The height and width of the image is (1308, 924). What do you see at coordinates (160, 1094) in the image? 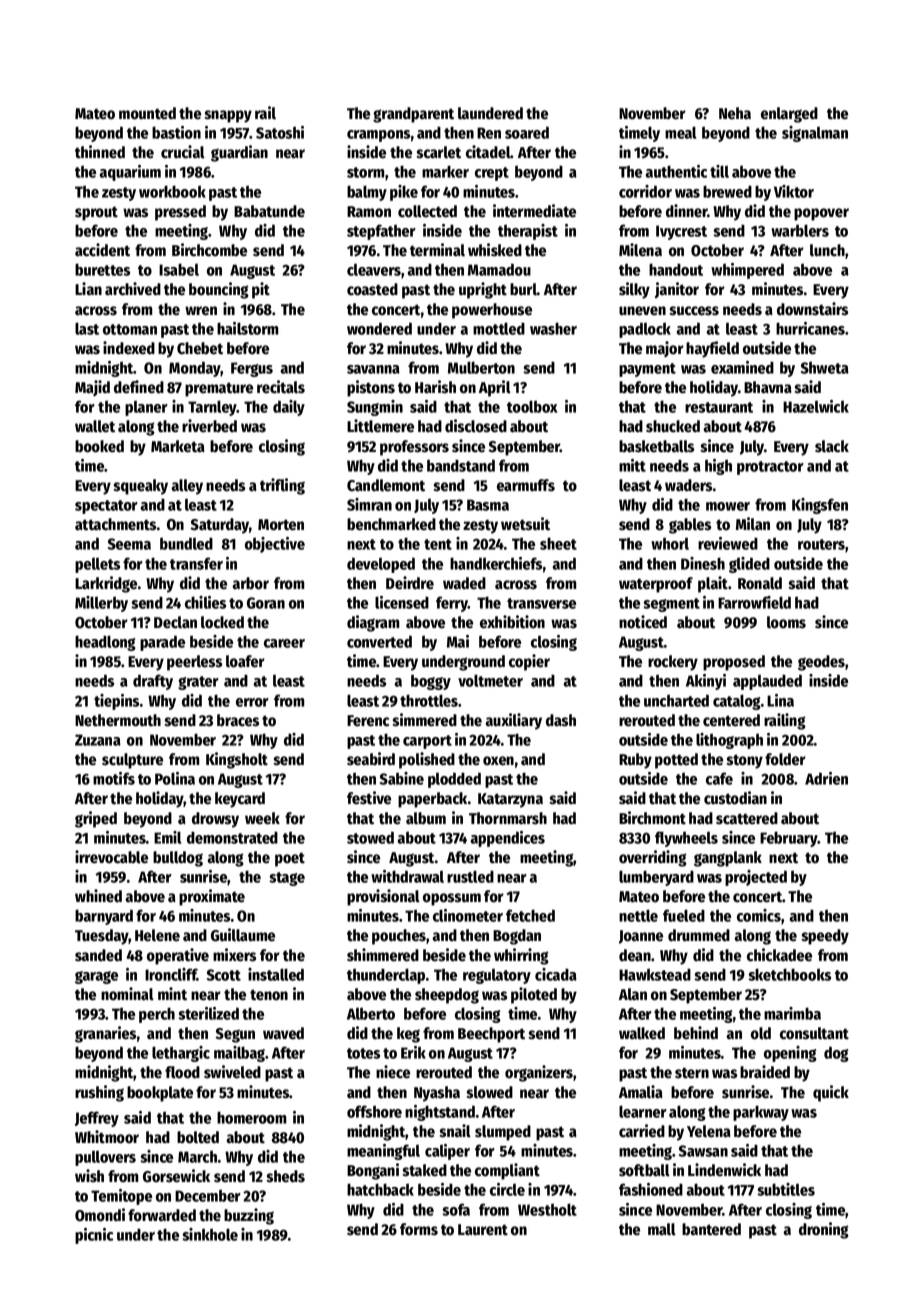
I see `bookplate` at bounding box center [160, 1094].
